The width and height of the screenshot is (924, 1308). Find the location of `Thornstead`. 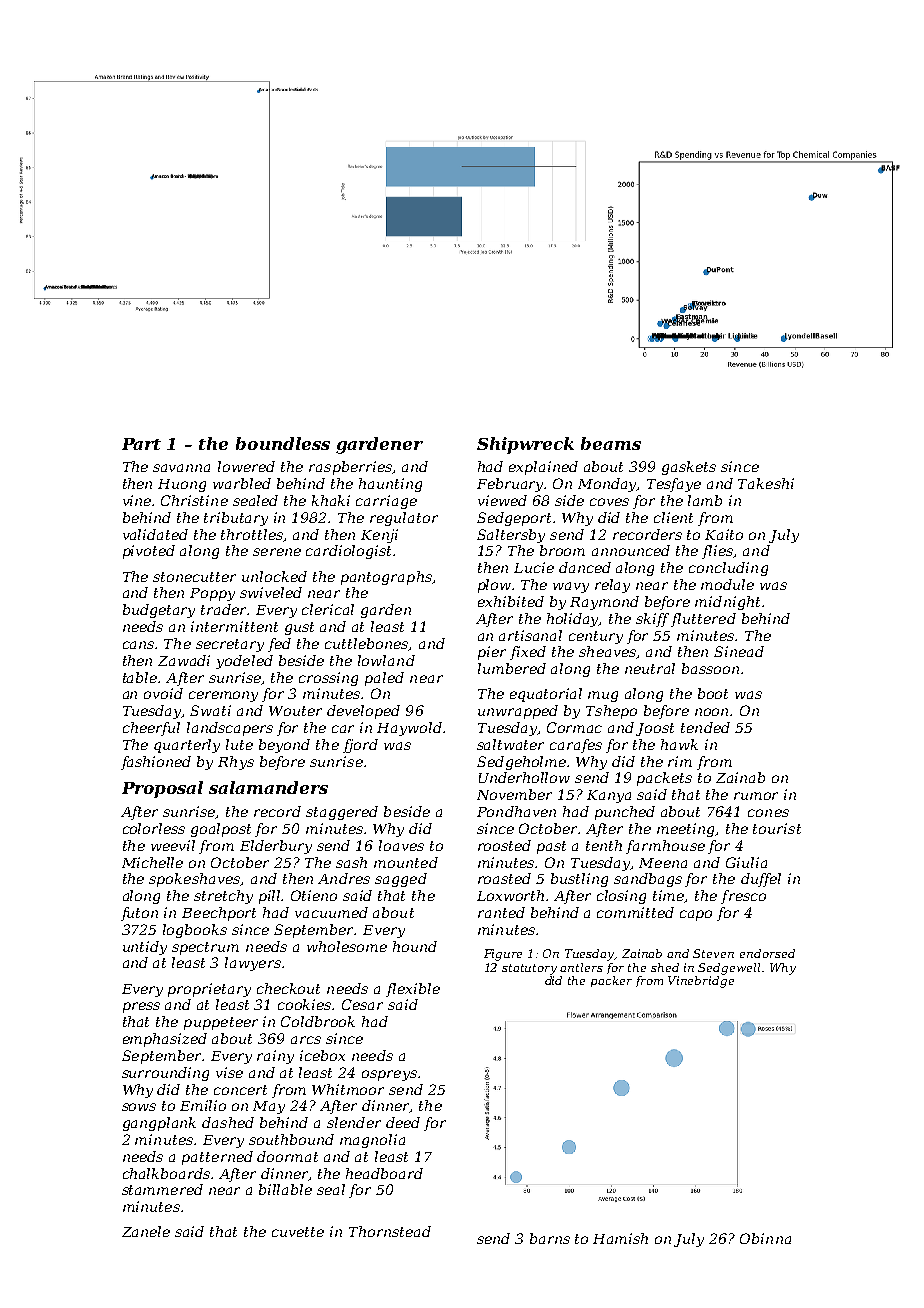

Thornstead is located at coordinates (390, 1231).
